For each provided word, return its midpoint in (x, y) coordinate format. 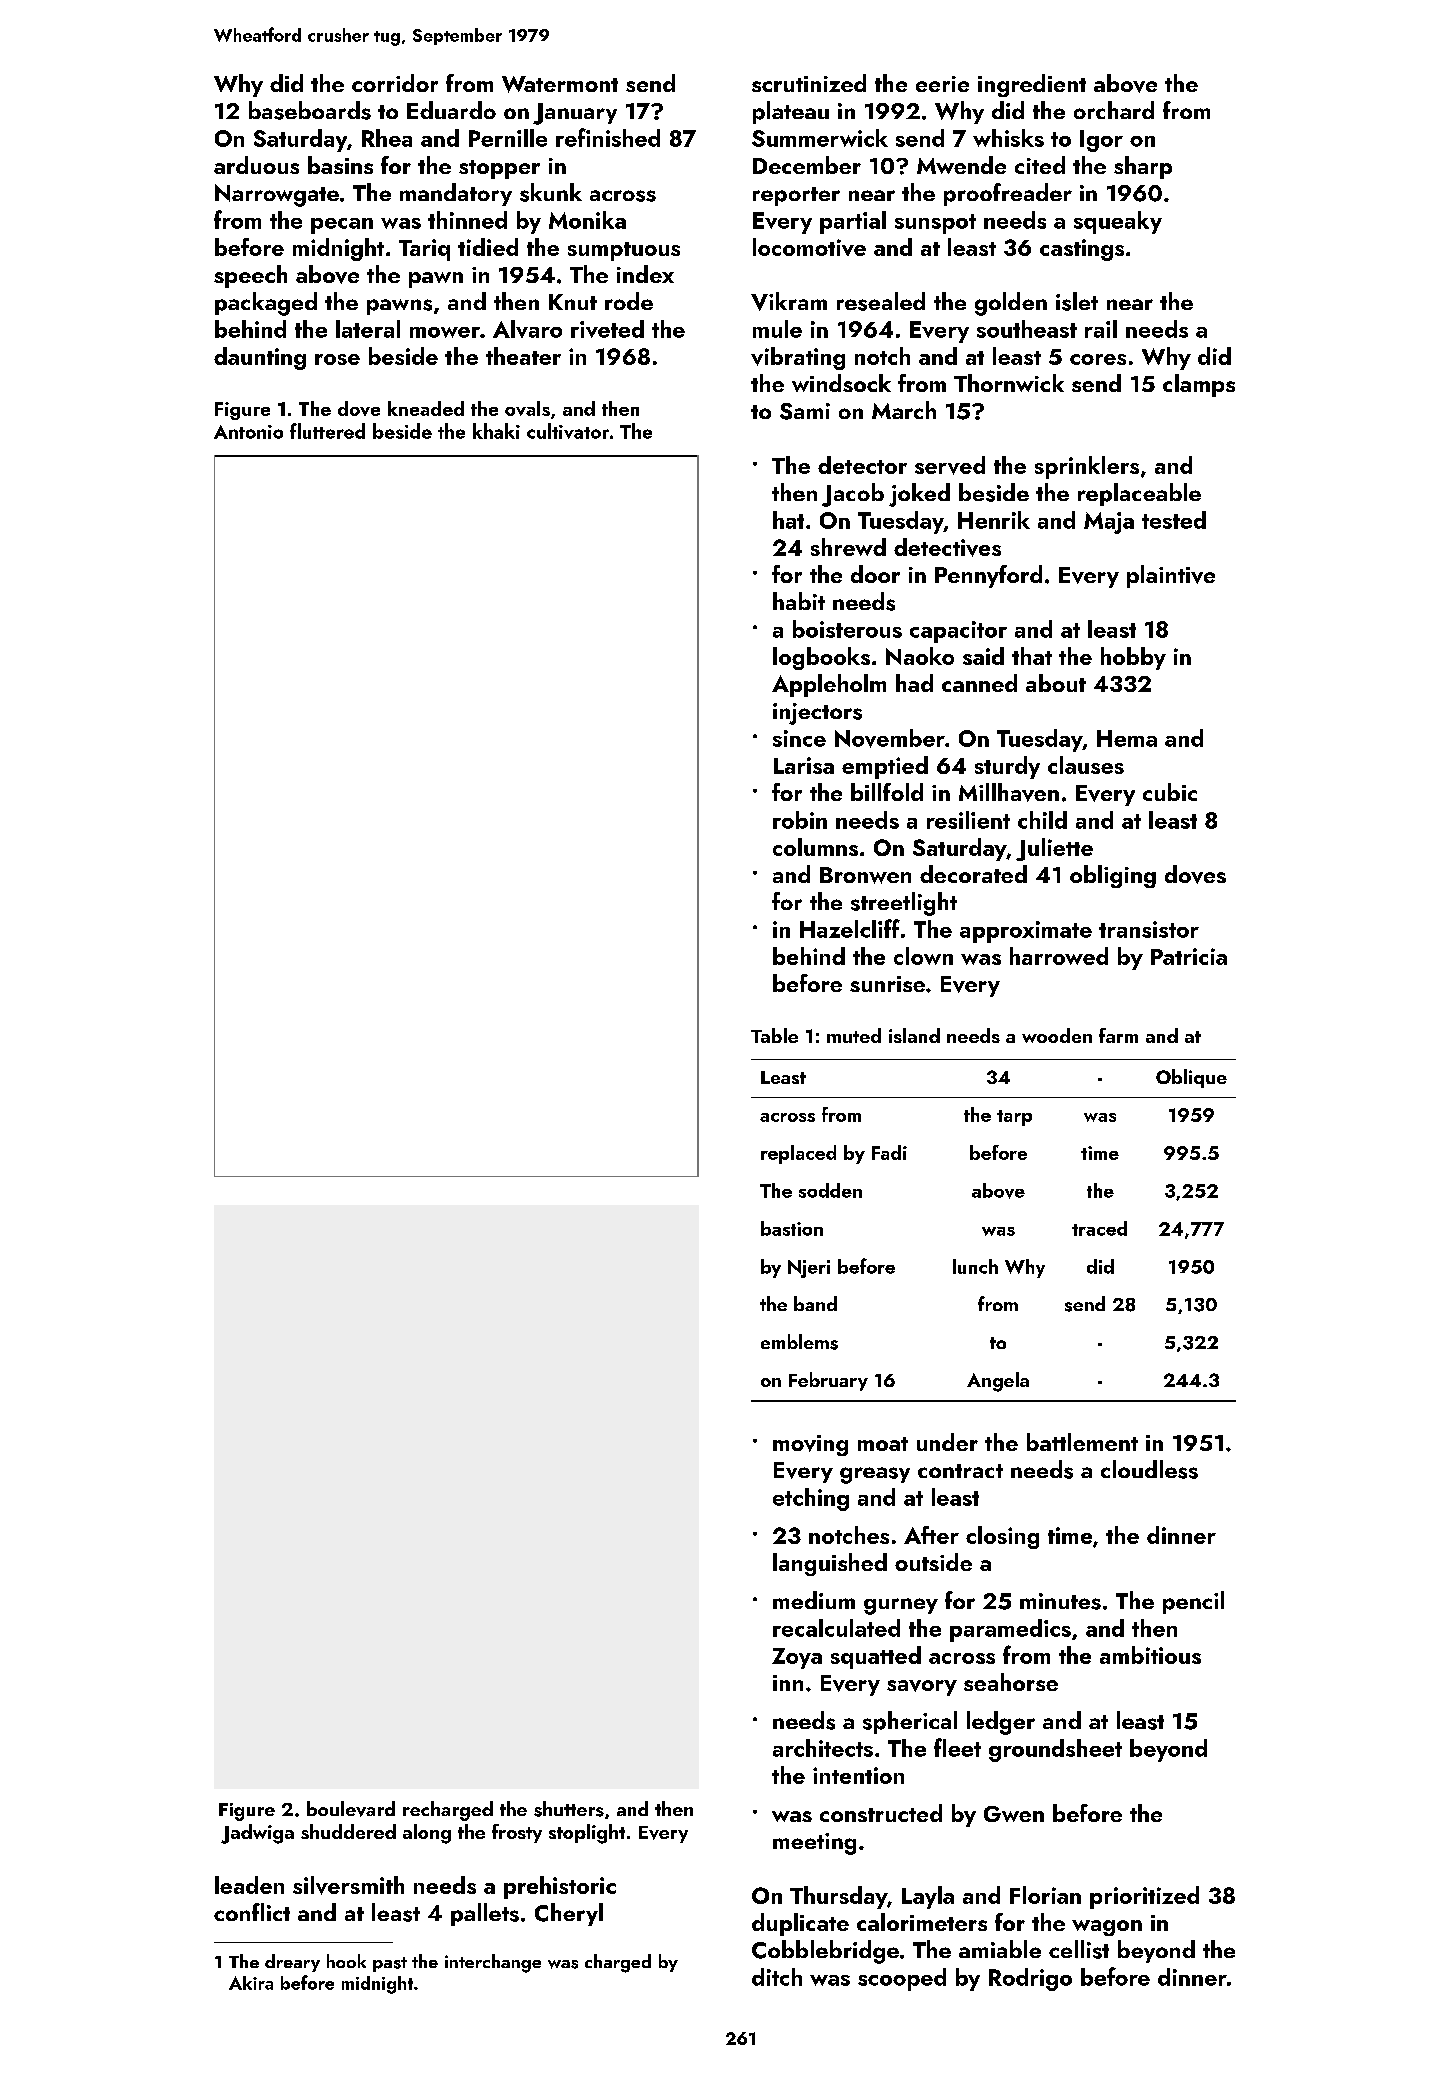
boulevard (351, 1809)
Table (774, 1035)
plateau (791, 112)
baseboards (310, 110)
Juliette (1054, 849)
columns (815, 847)
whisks (1008, 138)
